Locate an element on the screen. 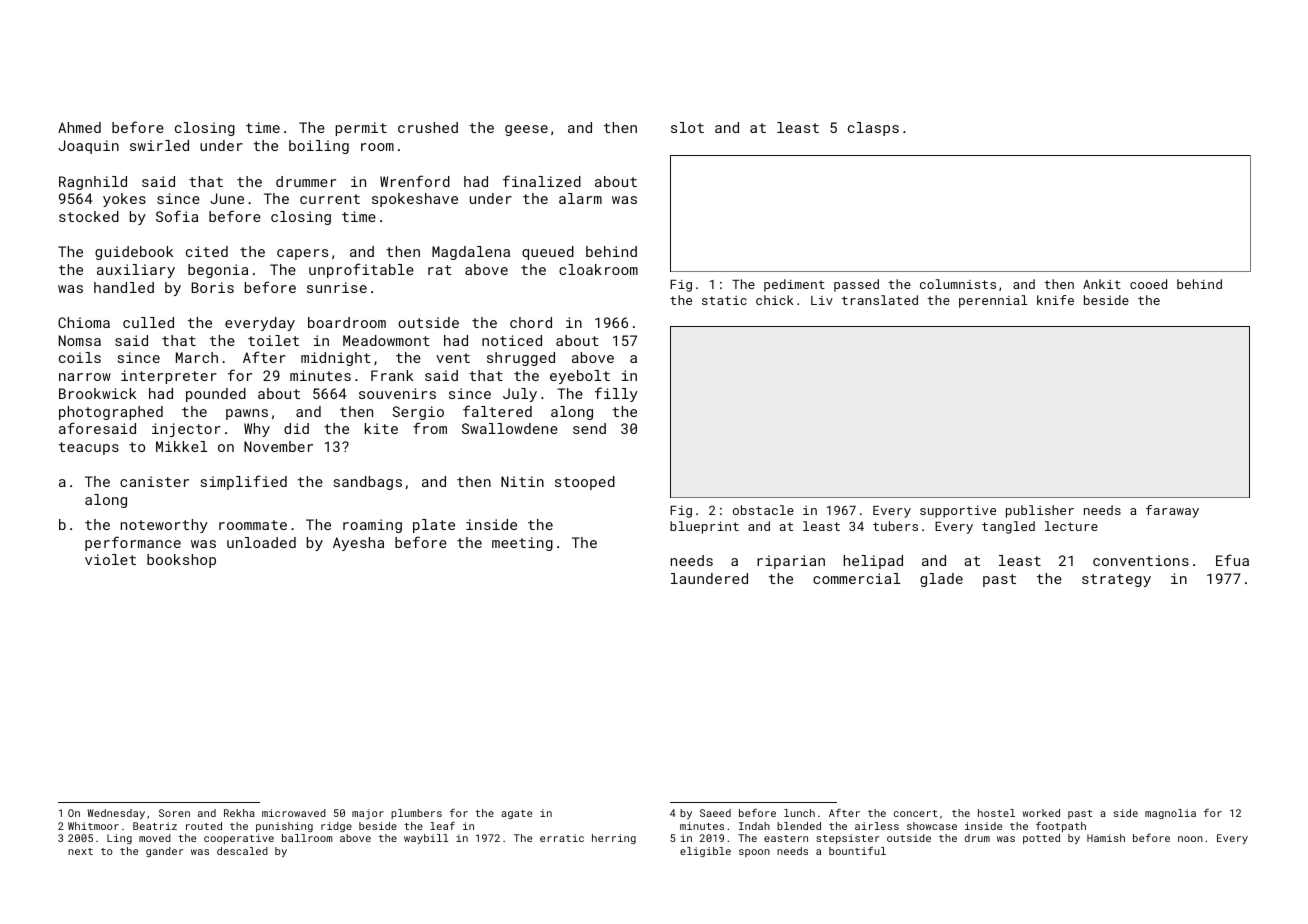  Wrenford is located at coordinates (415, 181).
